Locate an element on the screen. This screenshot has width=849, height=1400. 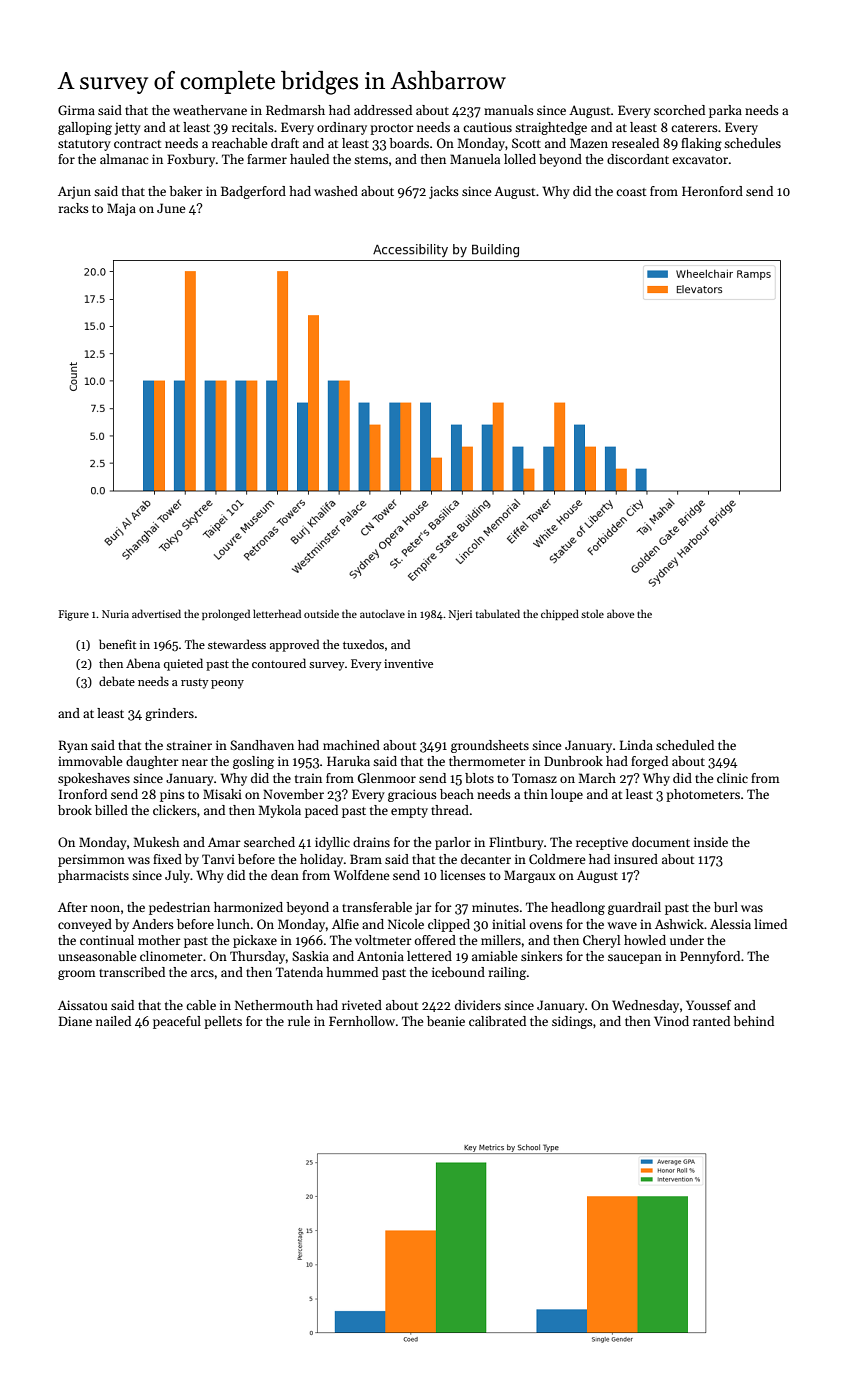
washed is located at coordinates (336, 191).
